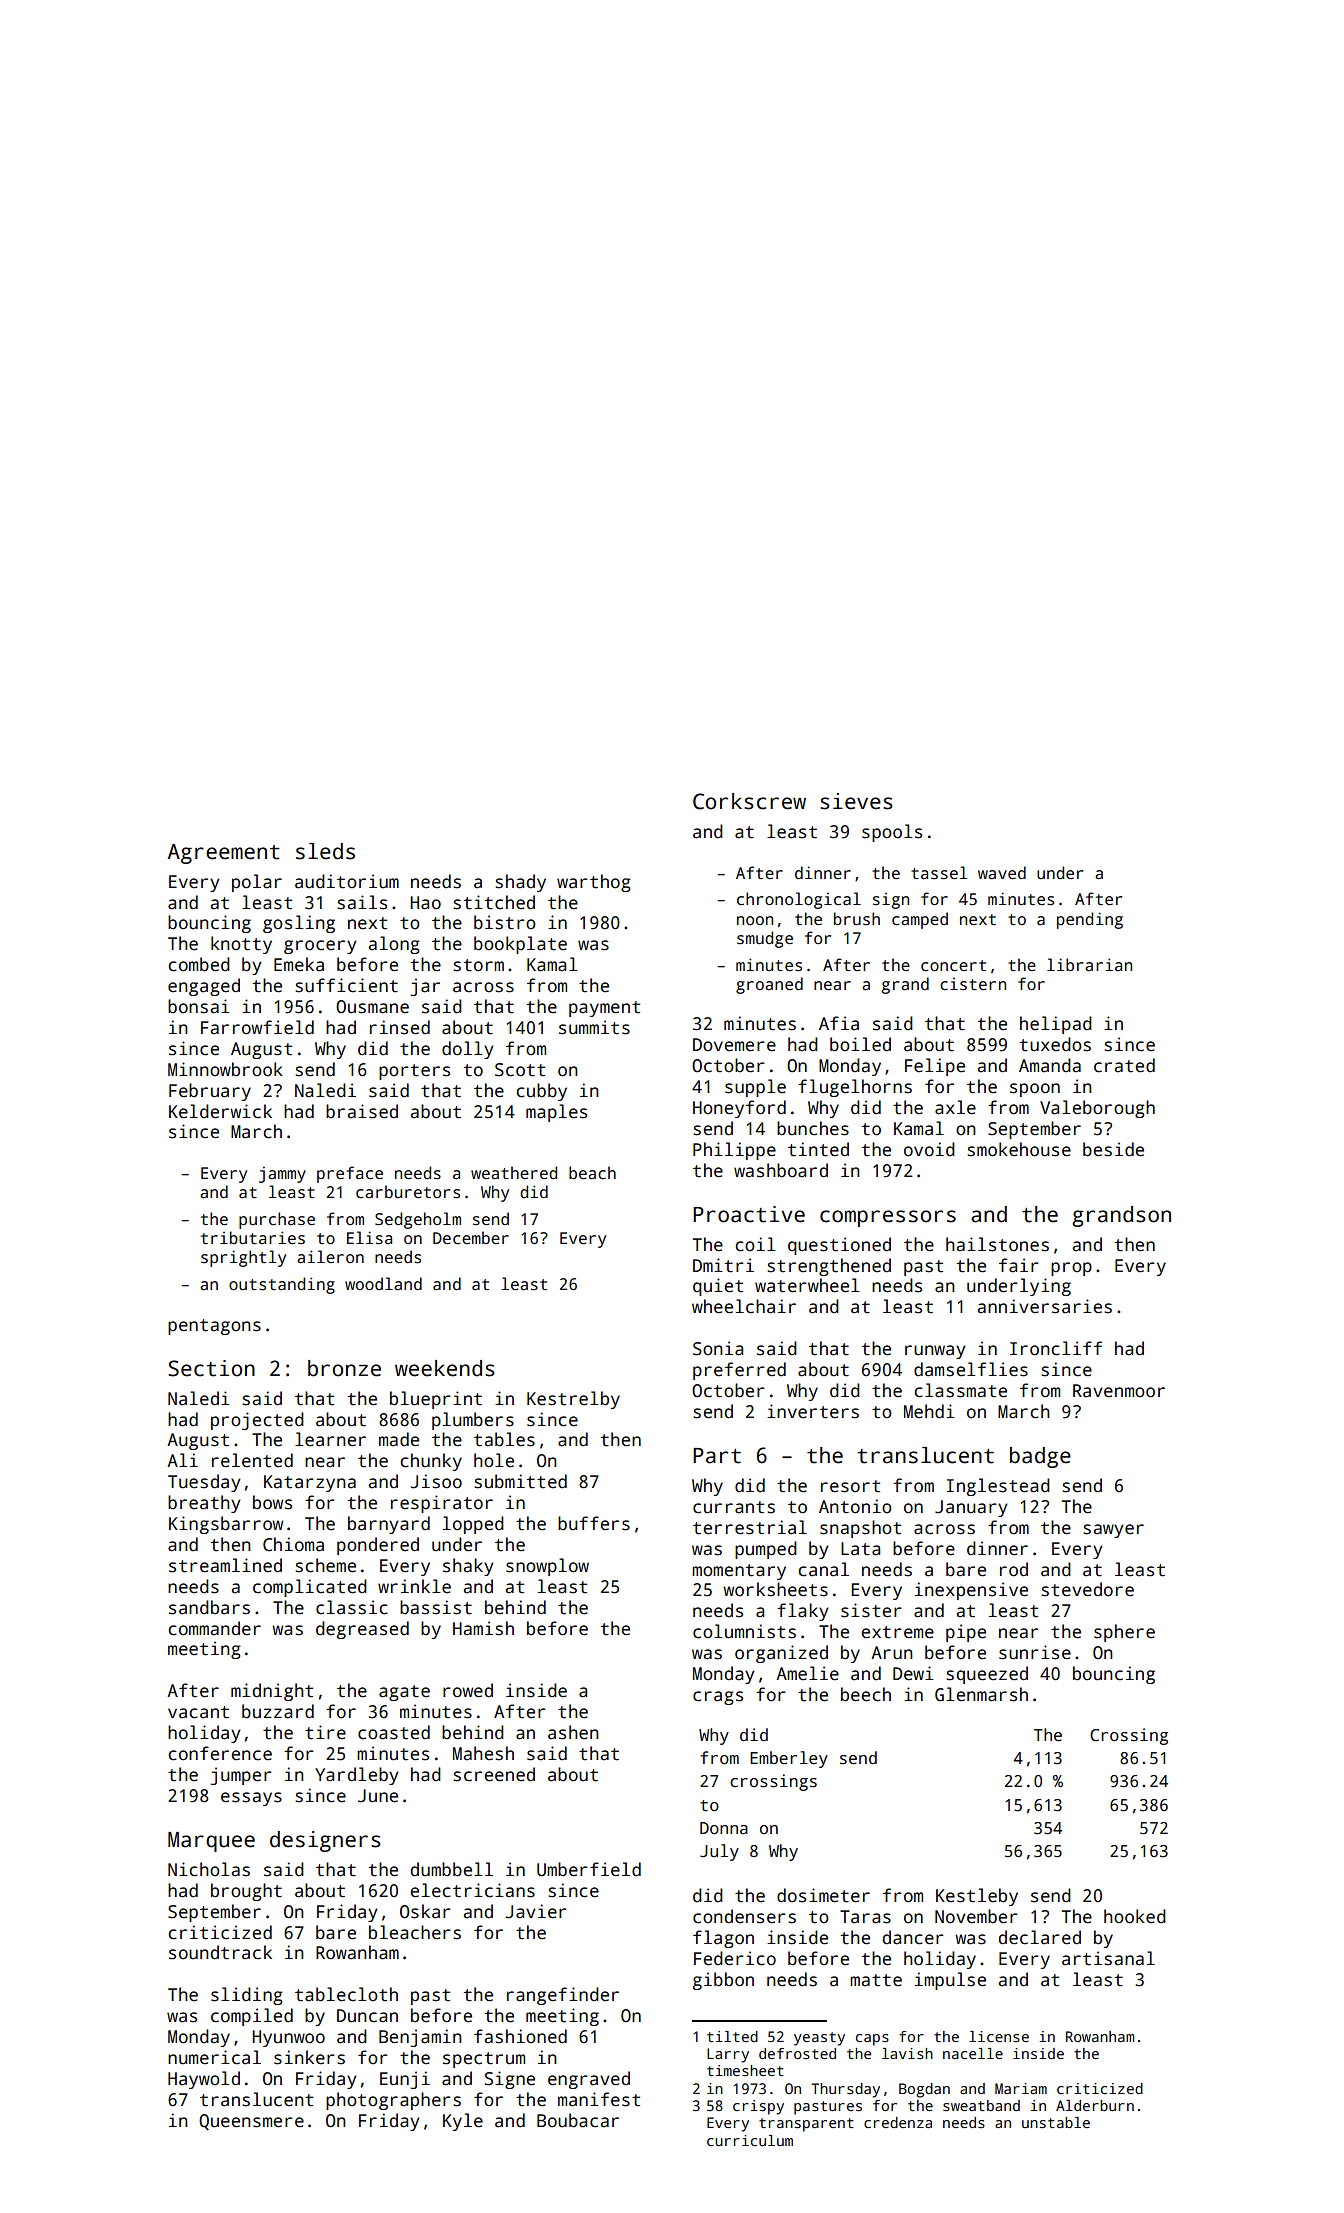  Describe the element at coordinates (749, 801) in the screenshot. I see `Corkscrew` at that location.
